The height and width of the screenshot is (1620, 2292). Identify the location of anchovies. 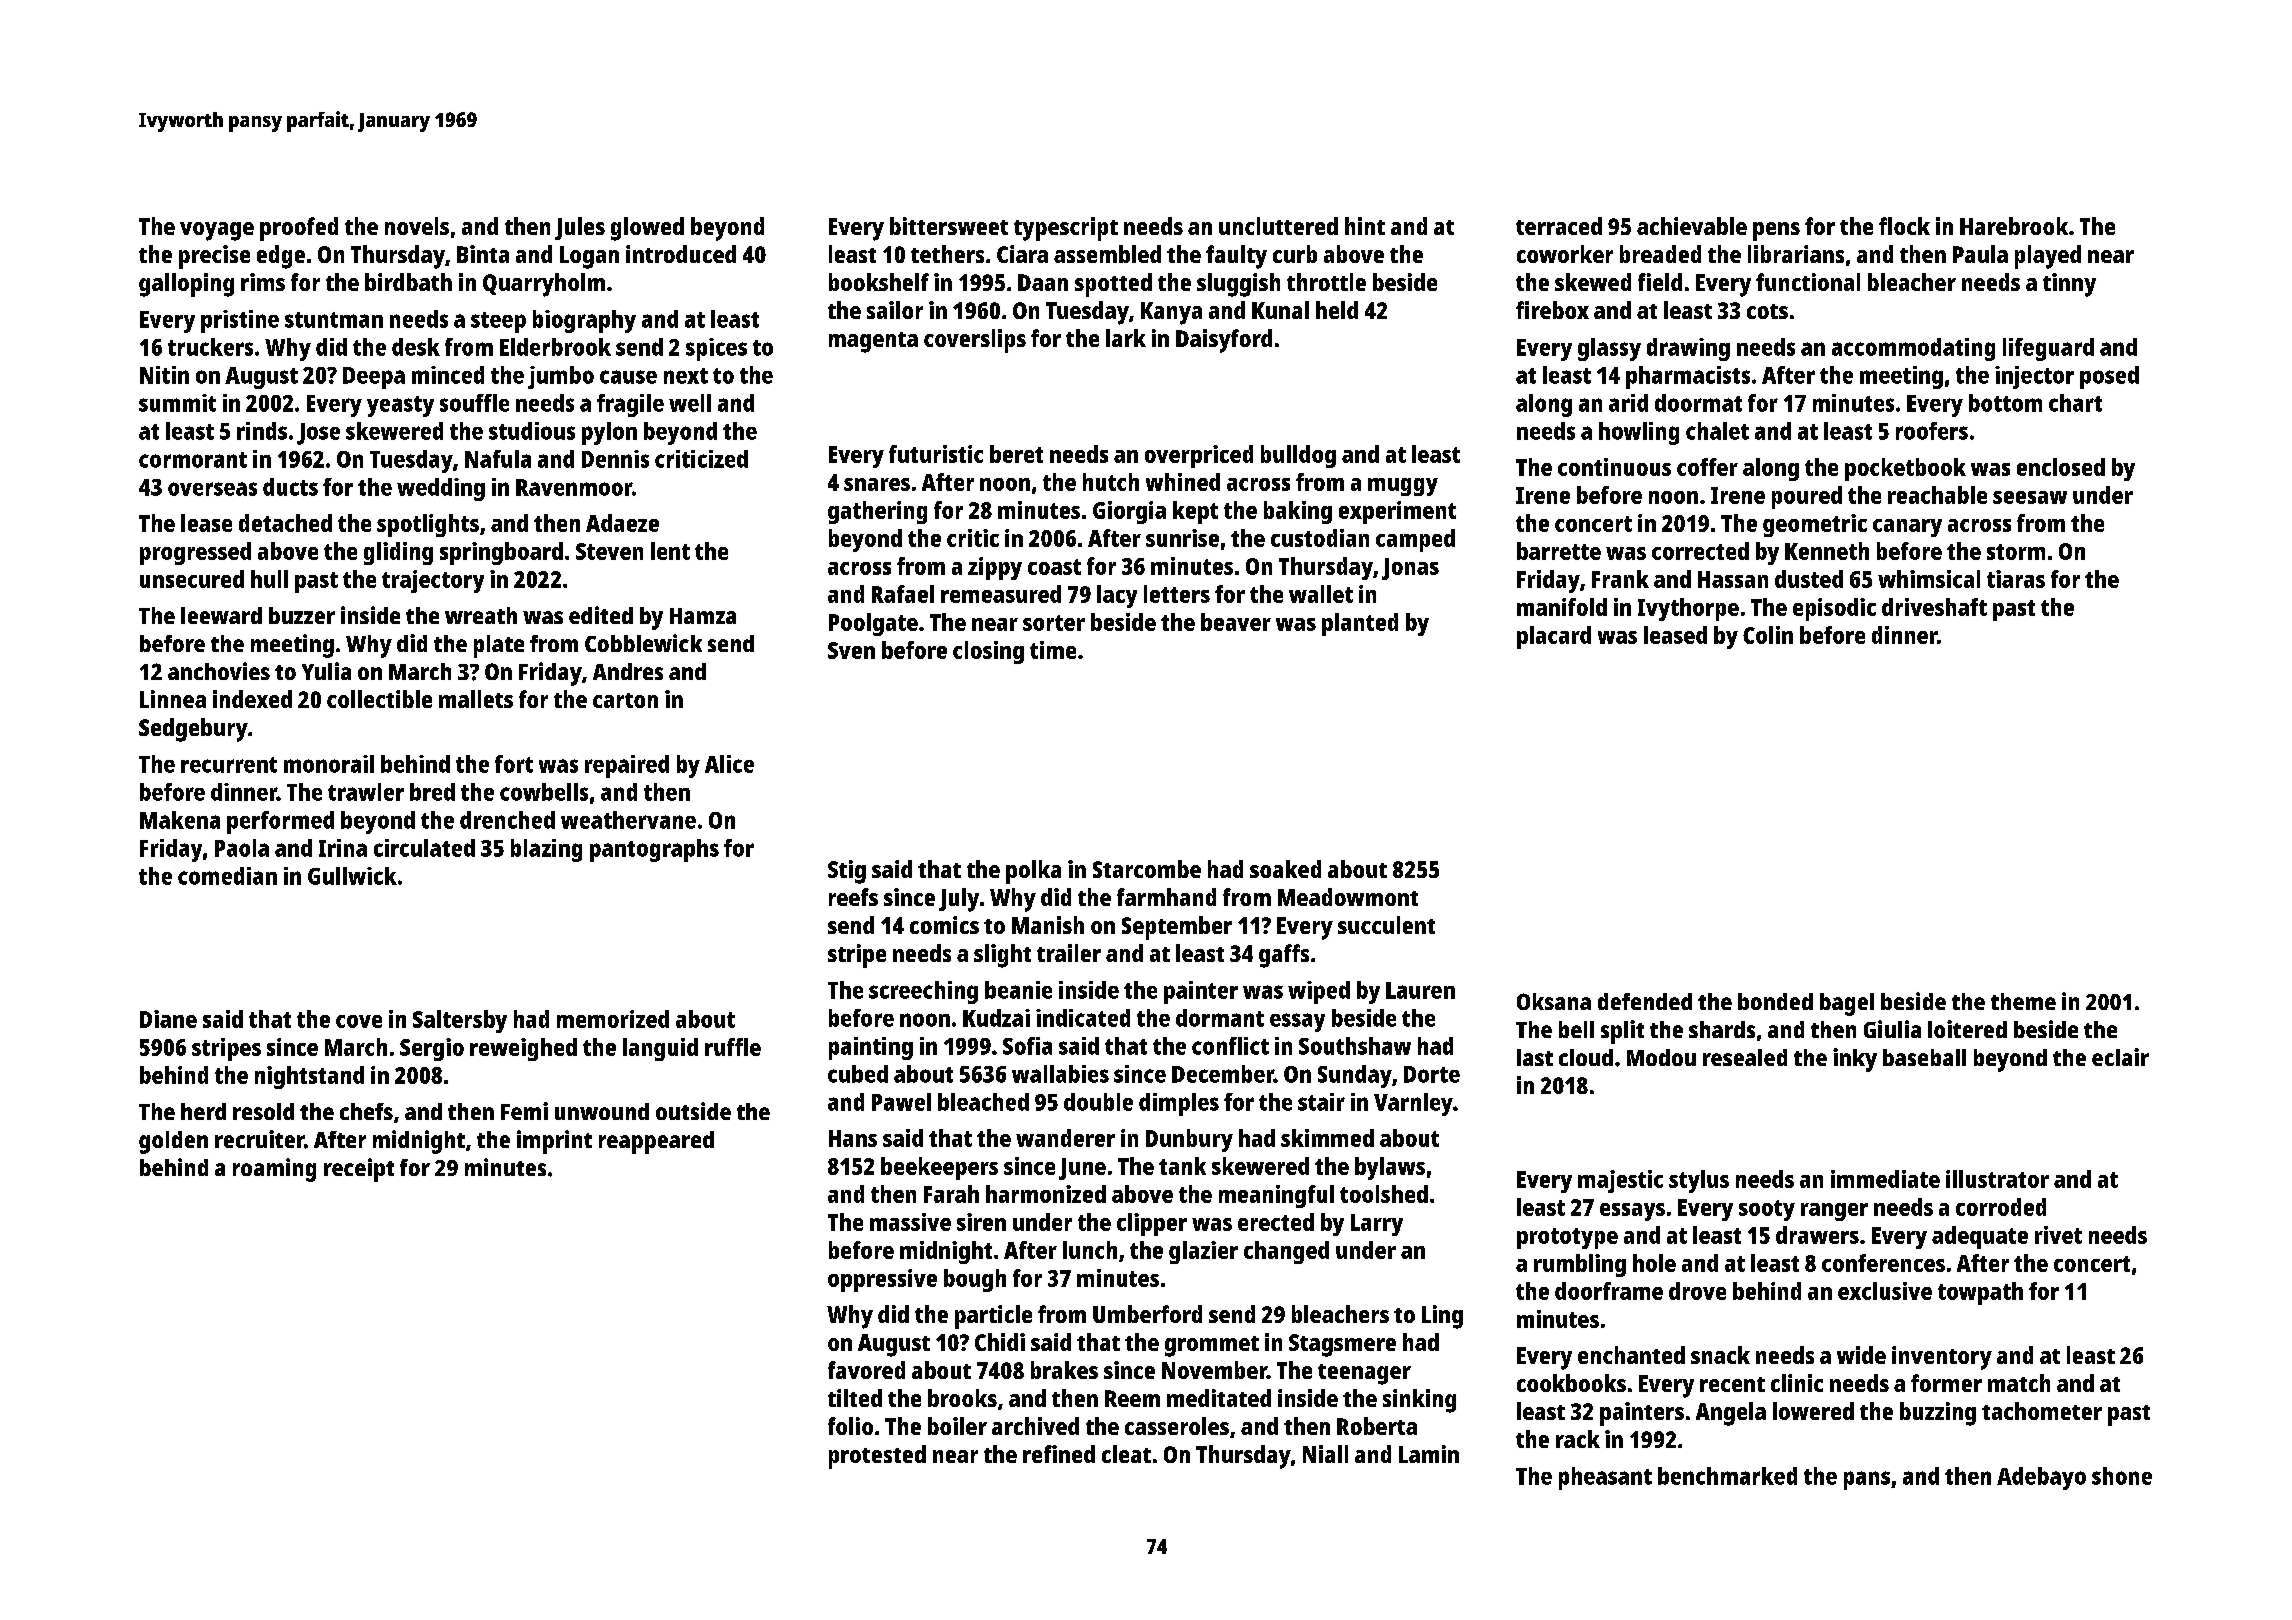
(219, 671).
